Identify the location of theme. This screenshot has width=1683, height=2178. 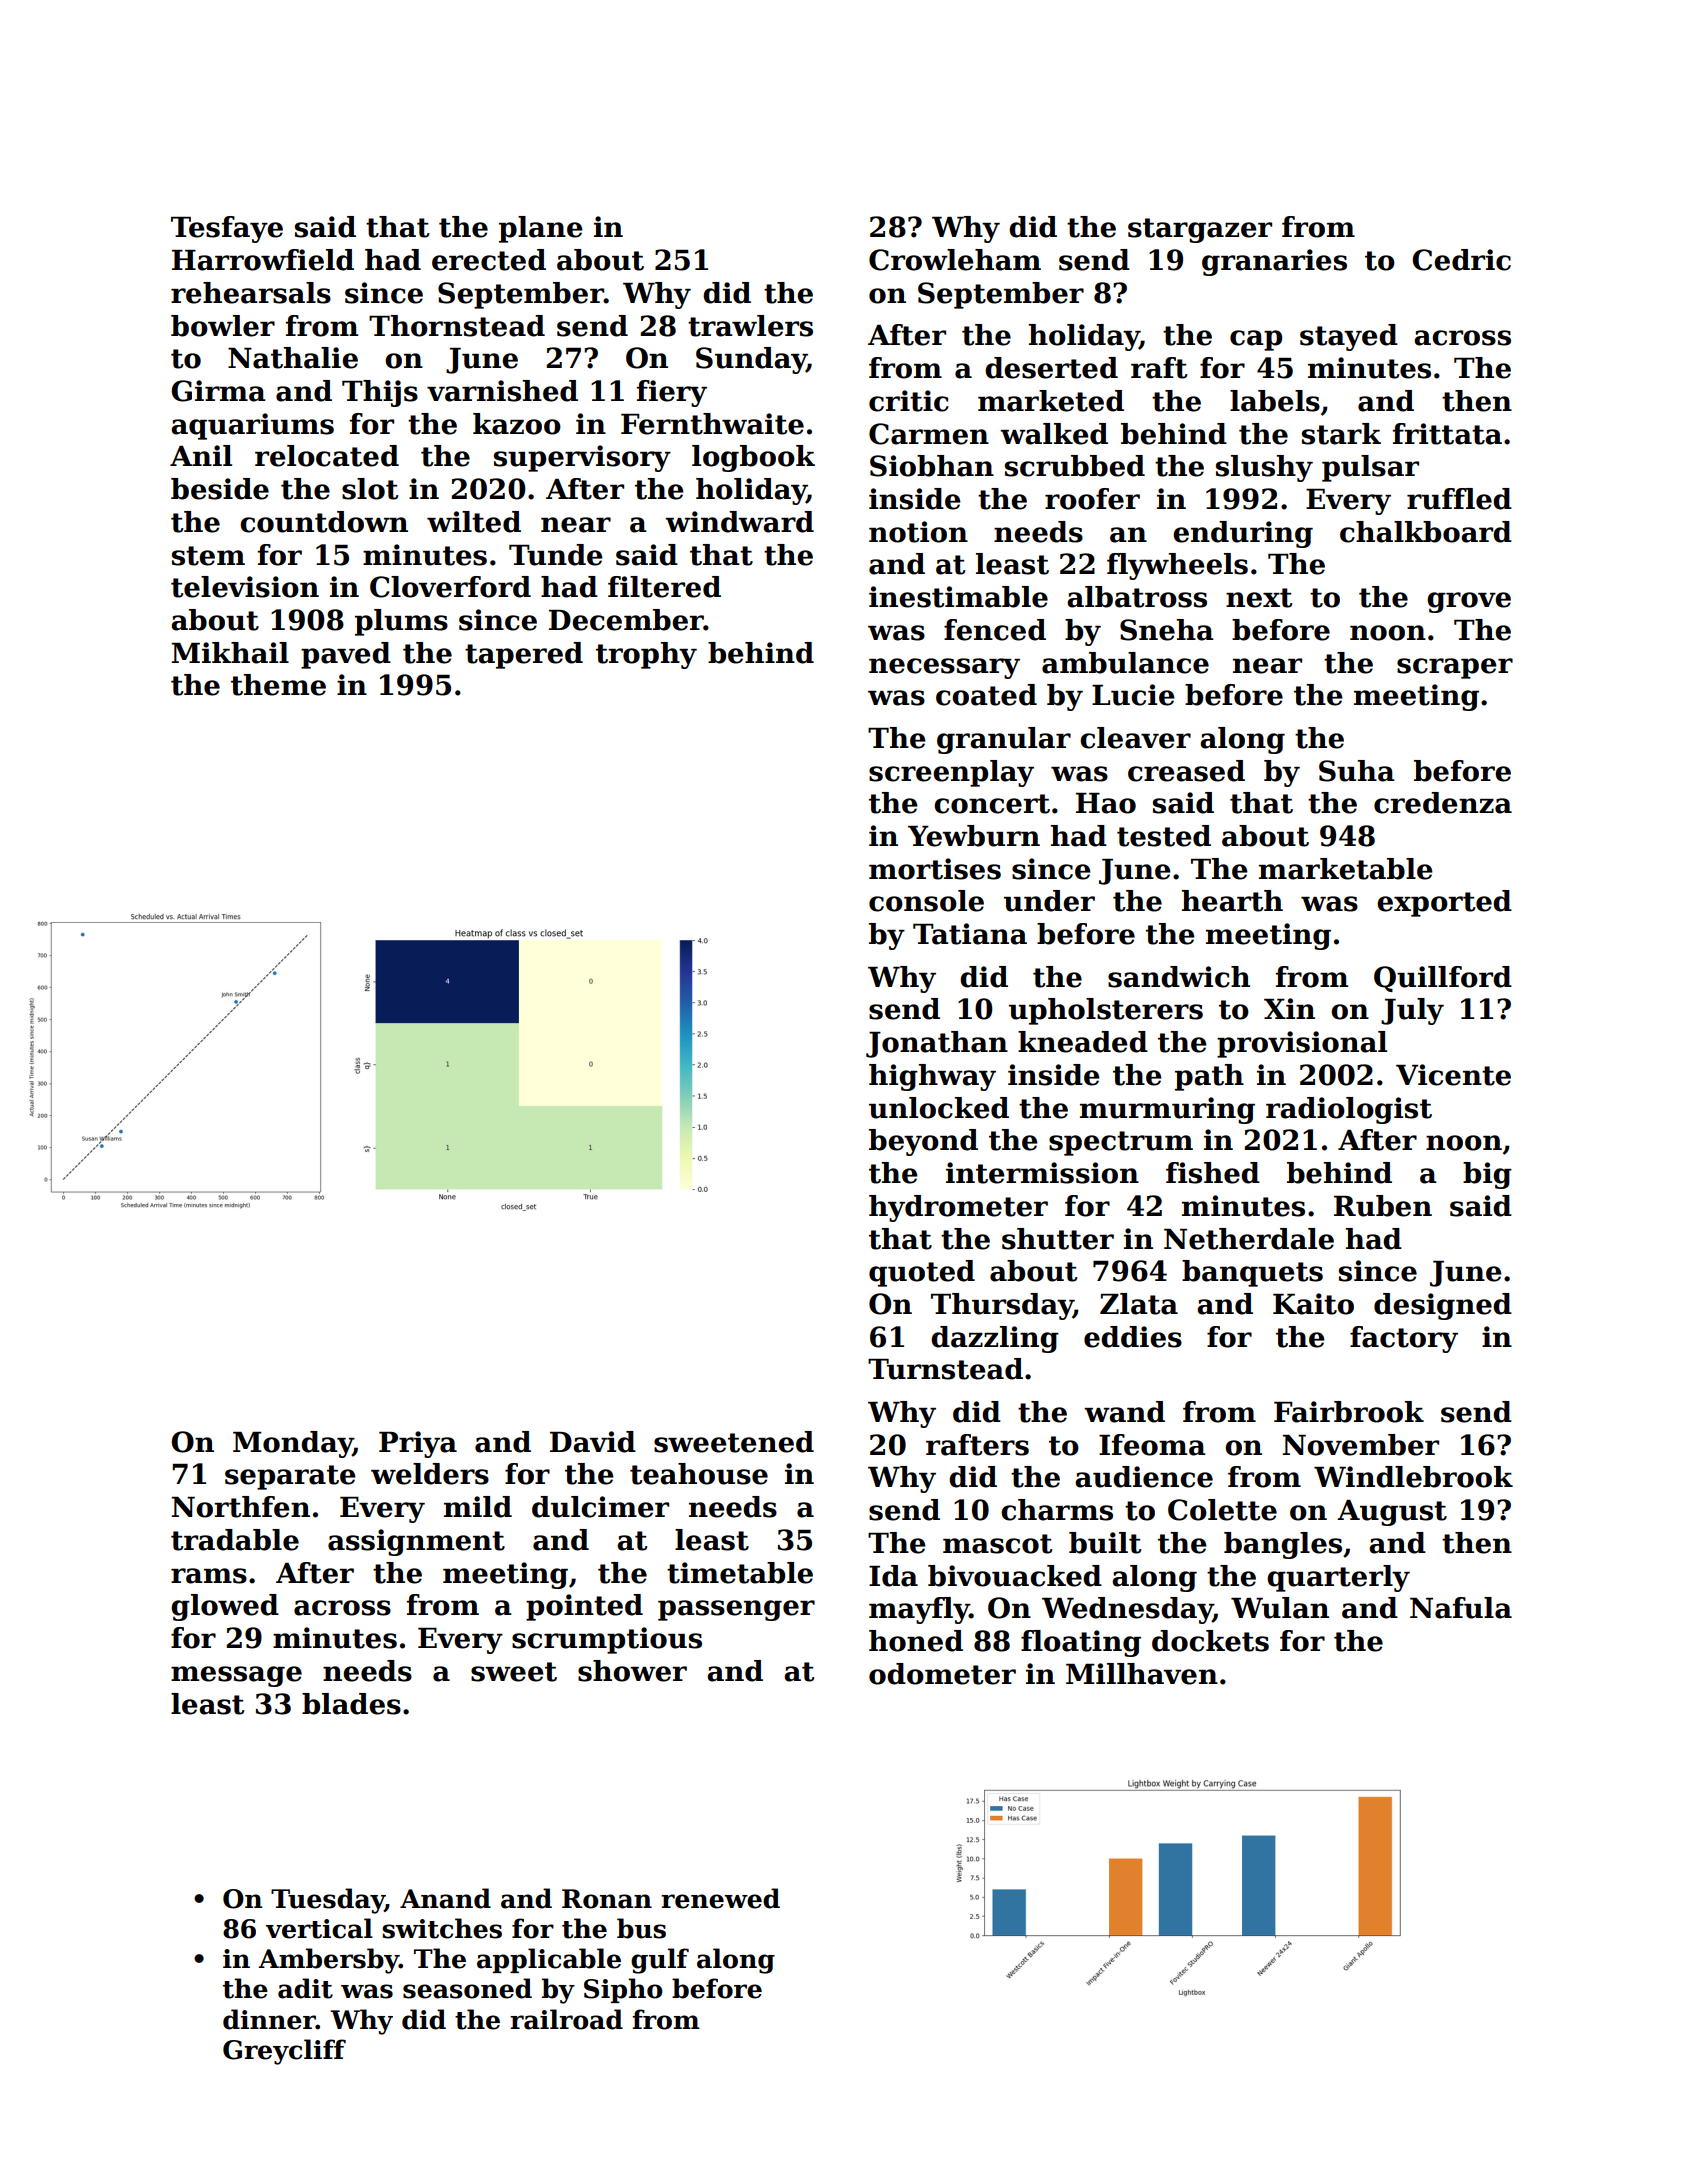
(278, 685).
